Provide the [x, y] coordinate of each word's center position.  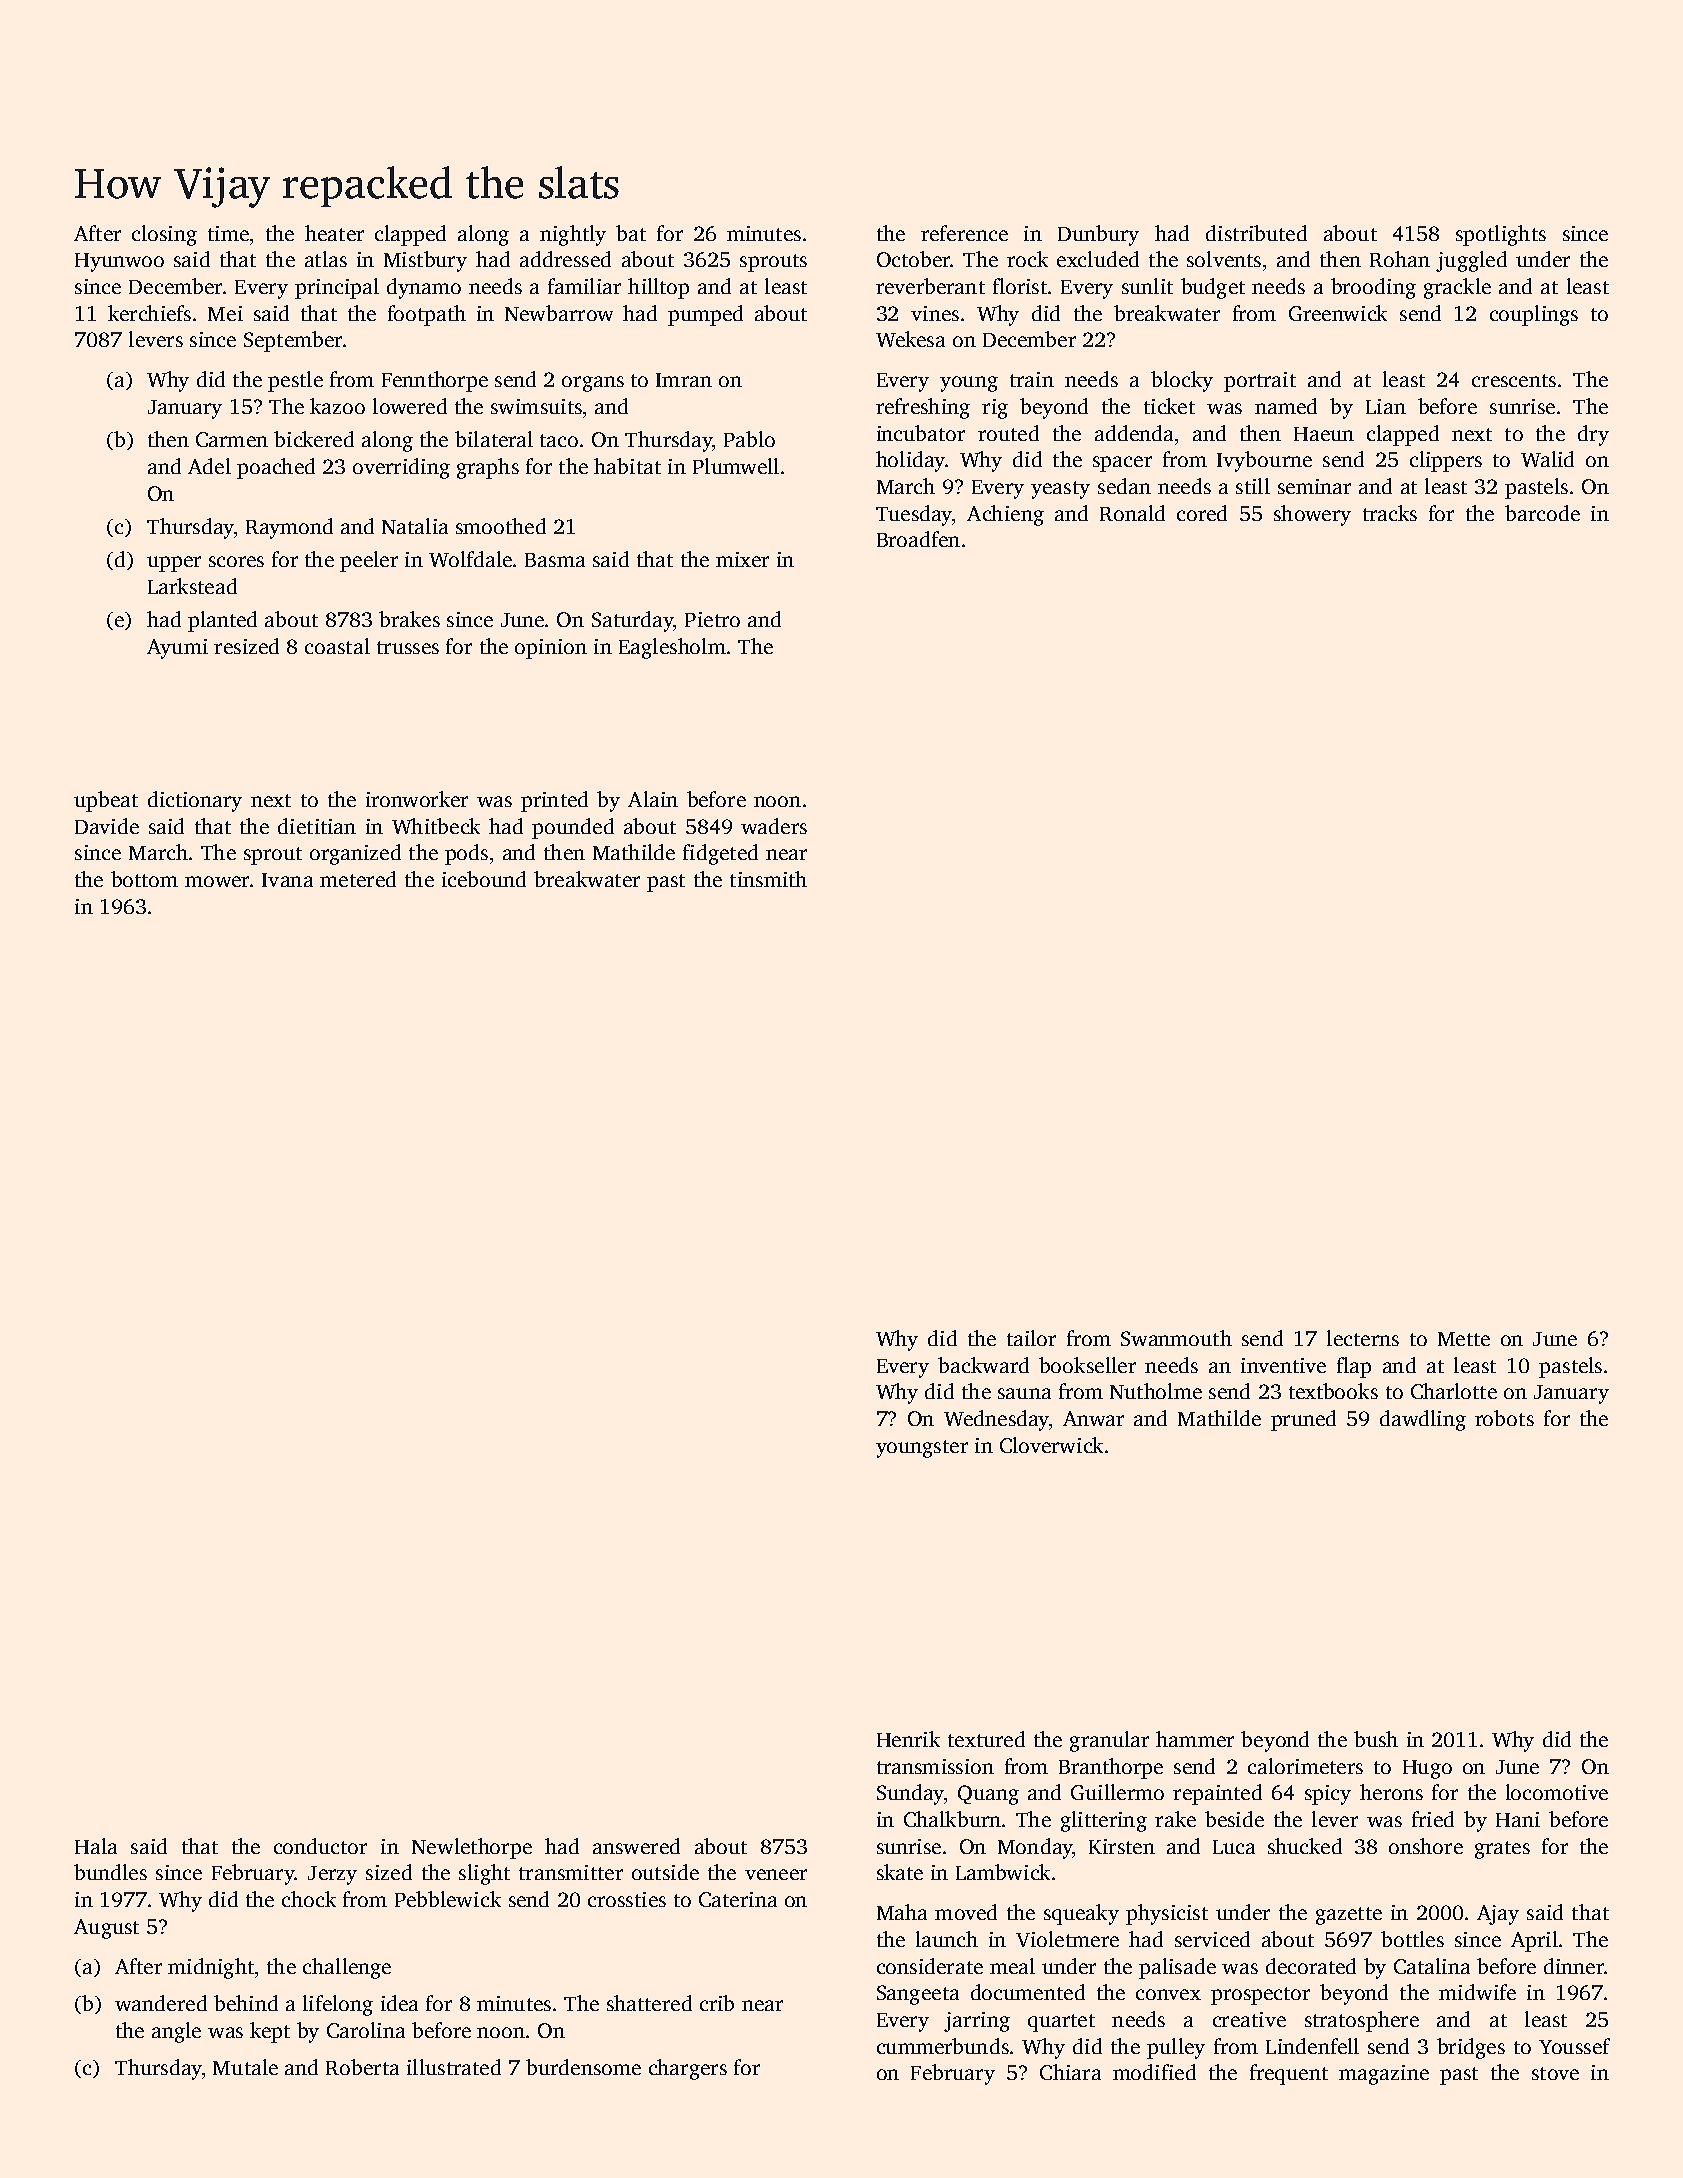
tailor [1031, 1338]
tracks [1390, 513]
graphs [488, 468]
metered [358, 879]
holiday [910, 461]
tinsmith [768, 879]
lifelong [338, 2005]
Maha [902, 1912]
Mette [1464, 1339]
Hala [96, 1846]
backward [983, 1365]
